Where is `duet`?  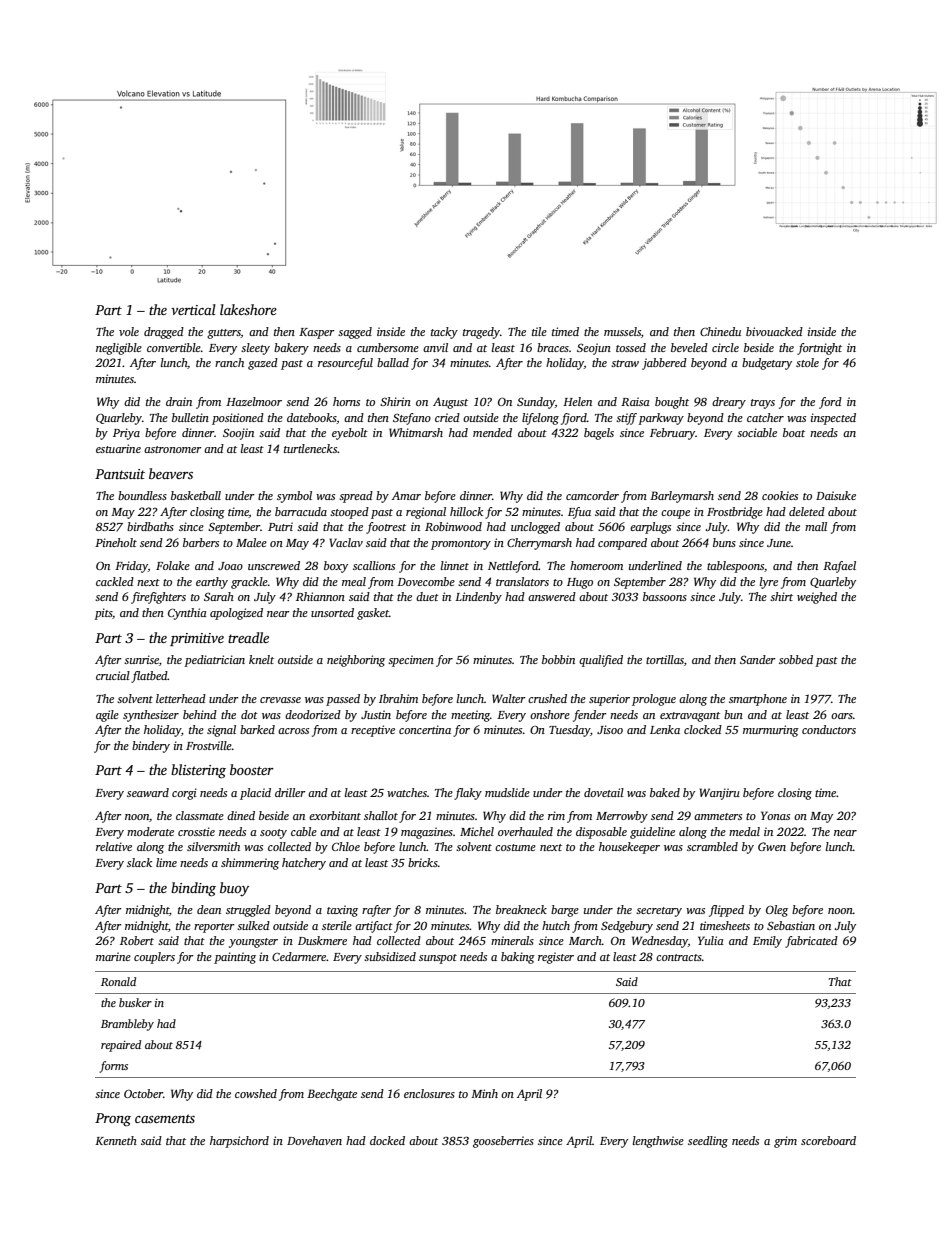 duet is located at coordinates (427, 596).
